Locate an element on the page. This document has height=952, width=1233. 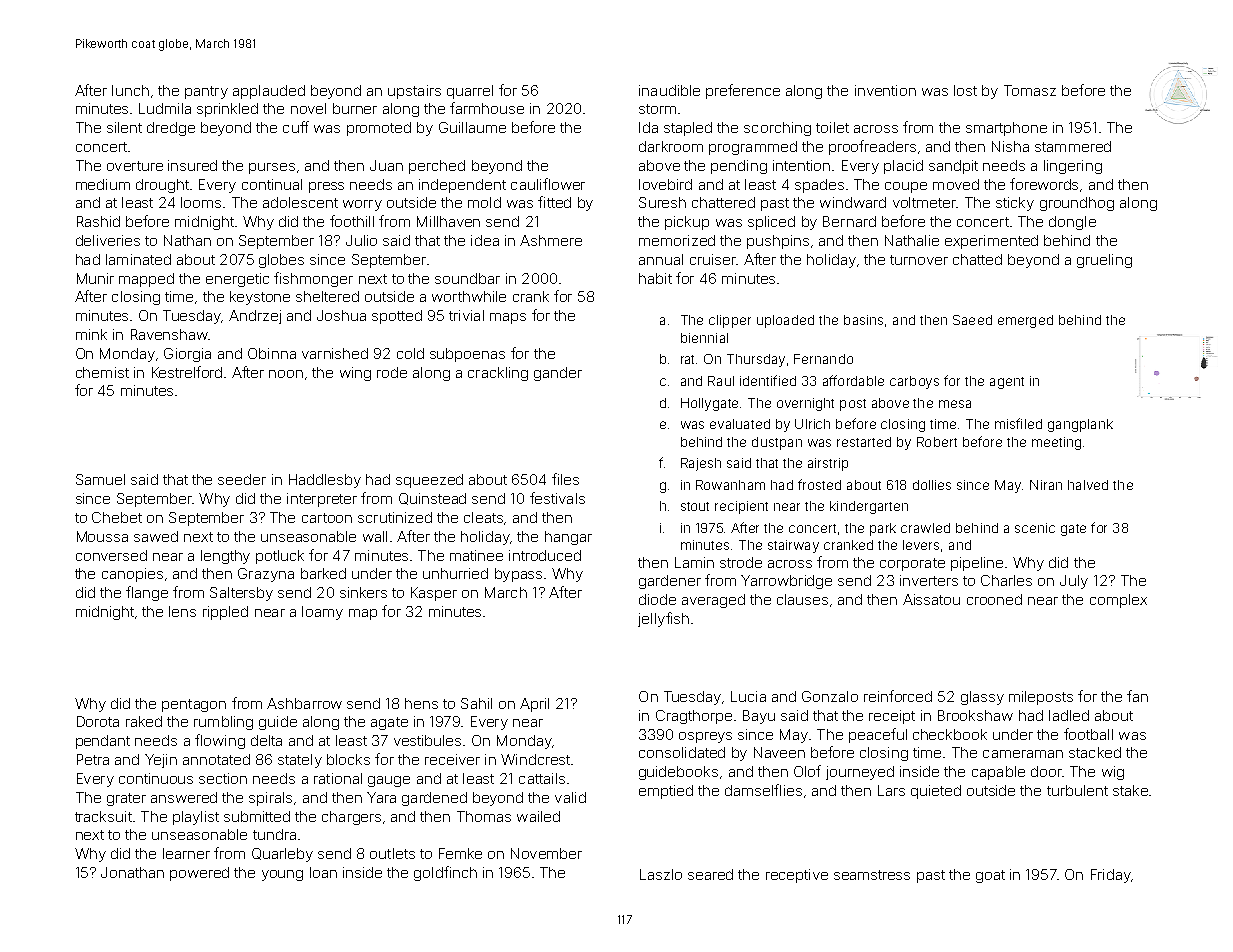
complex is located at coordinates (1118, 601).
